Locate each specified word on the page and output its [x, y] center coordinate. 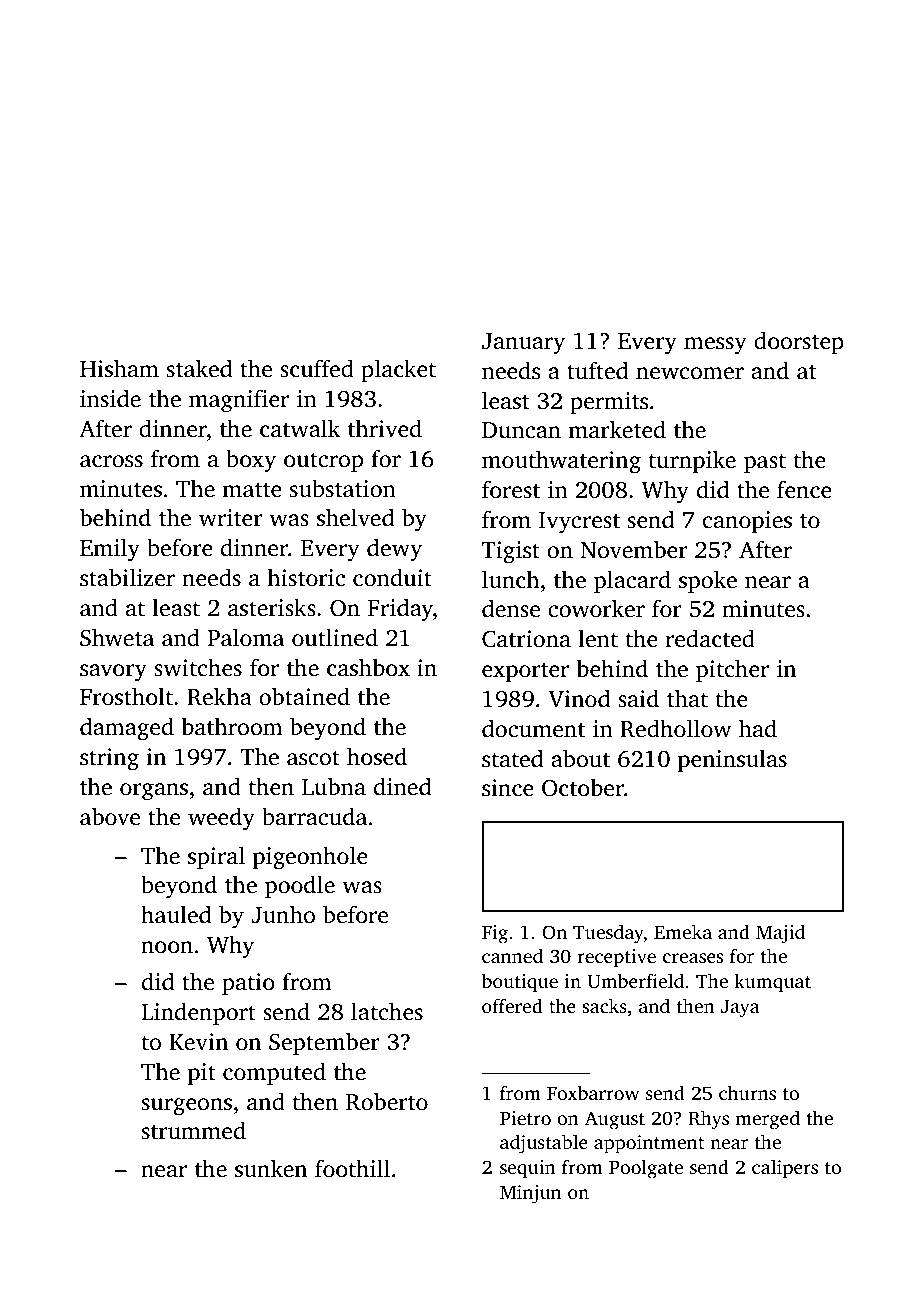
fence [804, 489]
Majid [780, 934]
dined [402, 786]
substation [343, 488]
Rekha [219, 696]
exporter [525, 672]
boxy [251, 461]
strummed [194, 1130]
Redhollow [675, 728]
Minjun [530, 1194]
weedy [221, 819]
